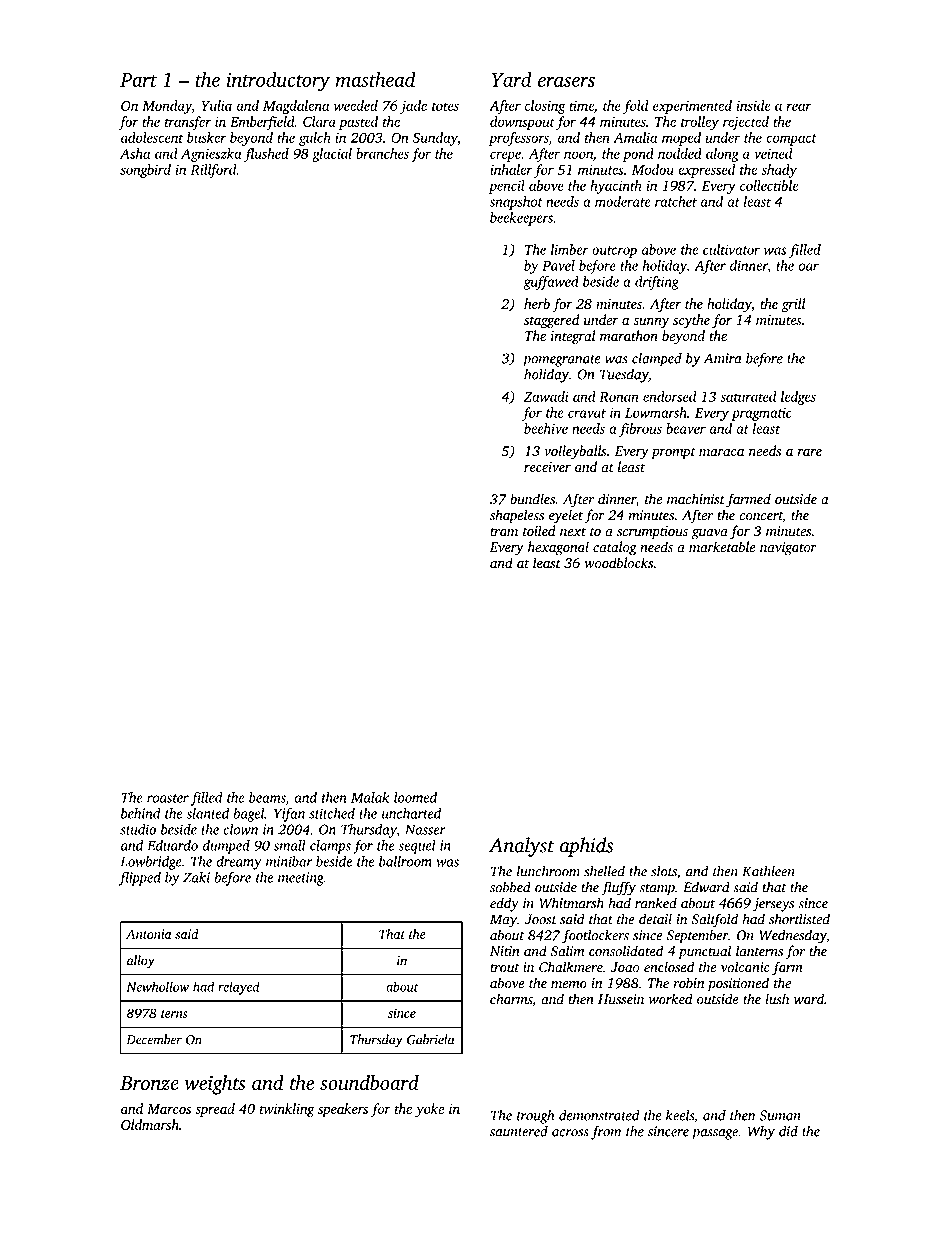 The height and width of the document is (1233, 952). I want to click on grill, so click(793, 305).
